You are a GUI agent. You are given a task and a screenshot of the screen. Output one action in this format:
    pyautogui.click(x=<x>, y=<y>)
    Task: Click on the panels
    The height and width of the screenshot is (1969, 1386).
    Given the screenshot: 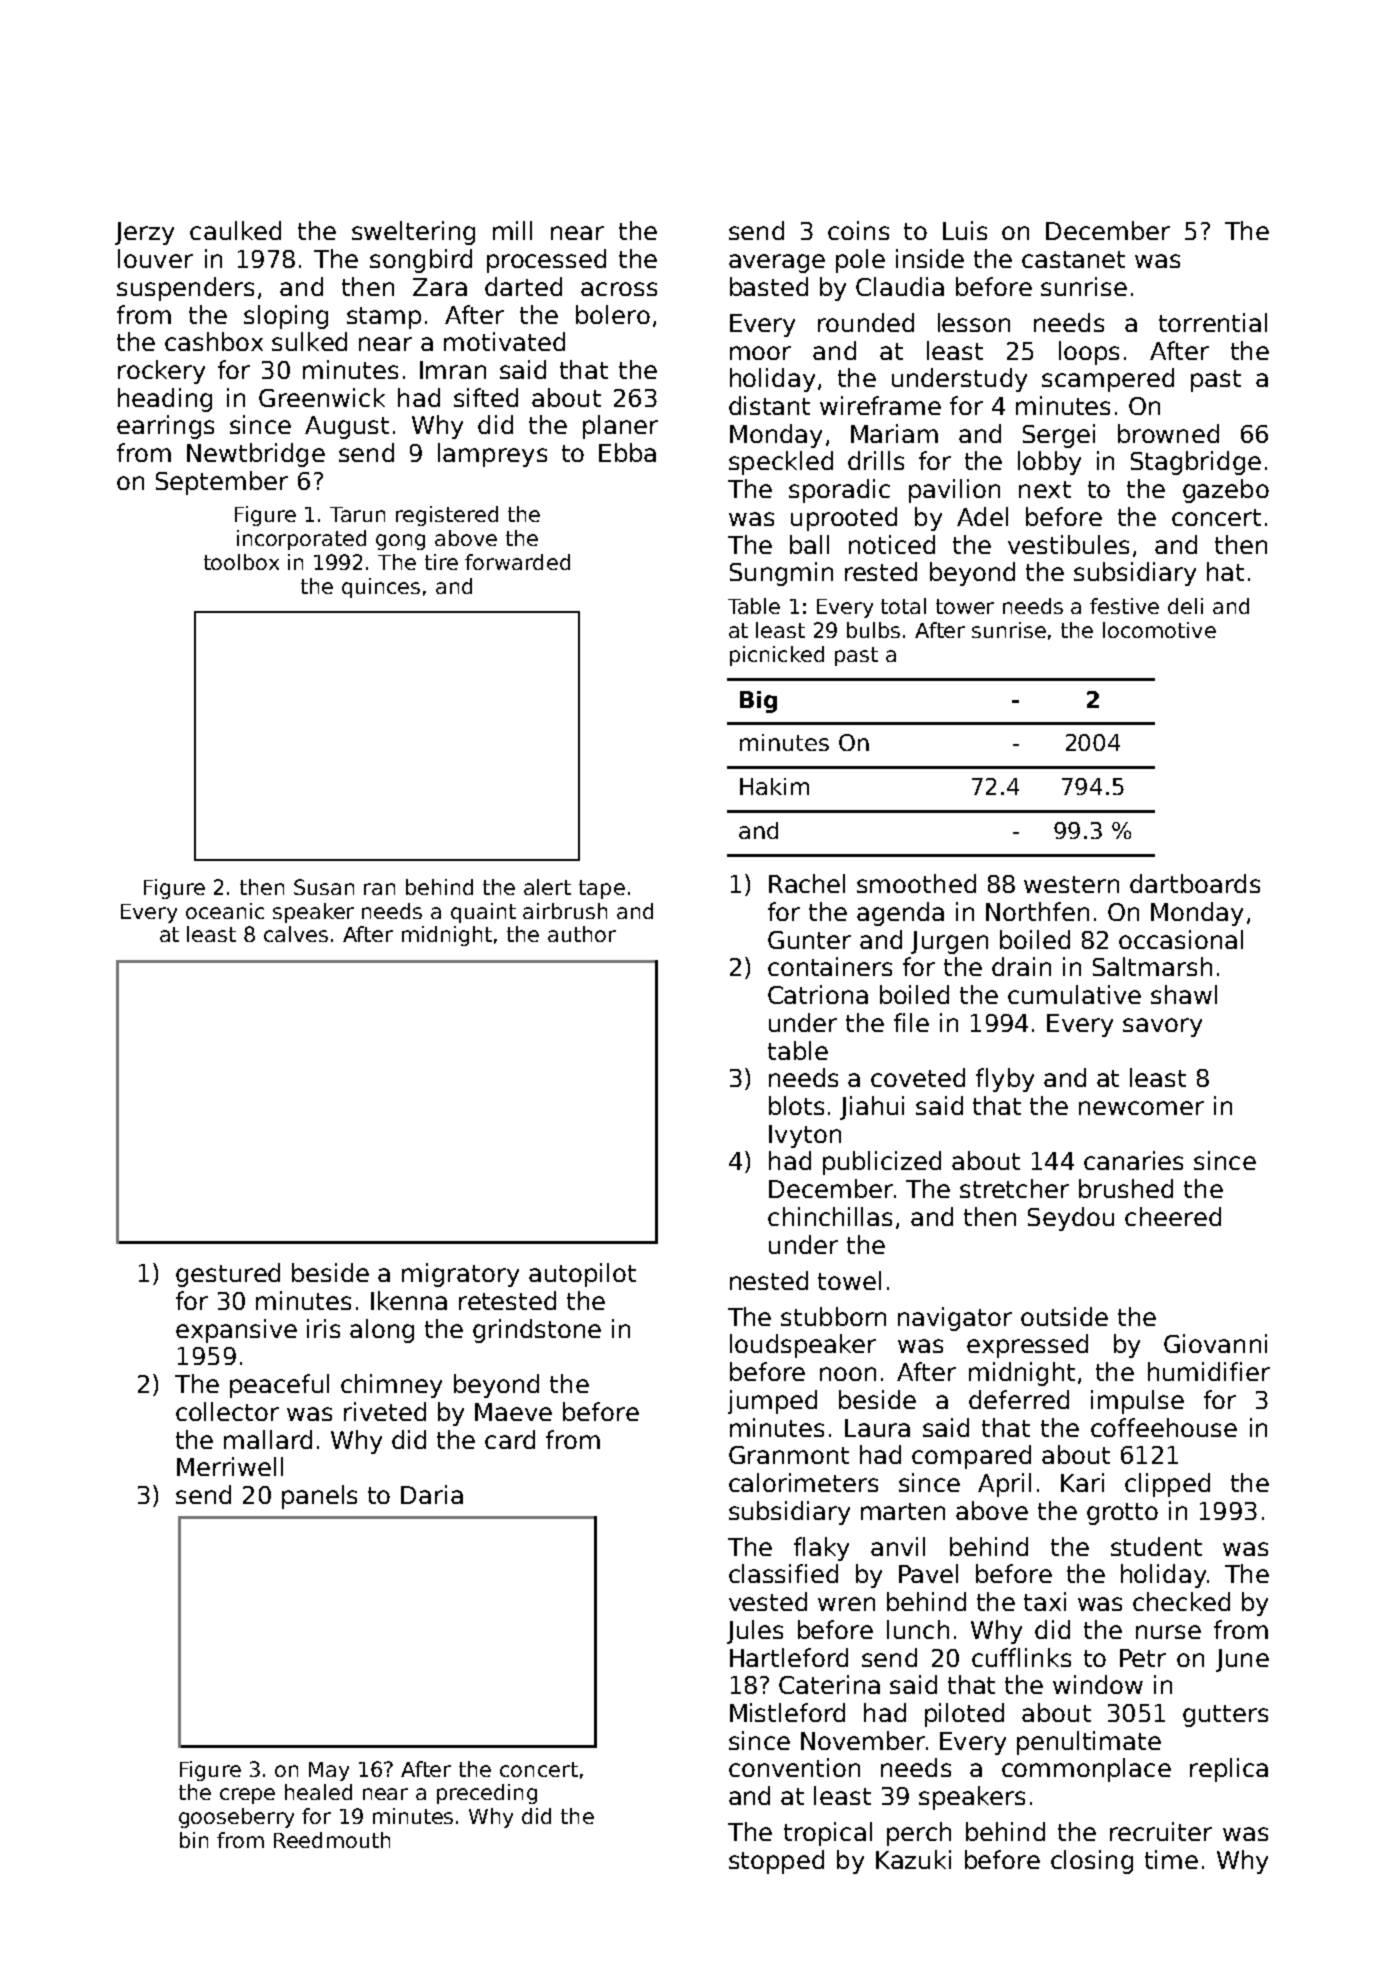 What is the action you would take?
    pyautogui.click(x=319, y=1497)
